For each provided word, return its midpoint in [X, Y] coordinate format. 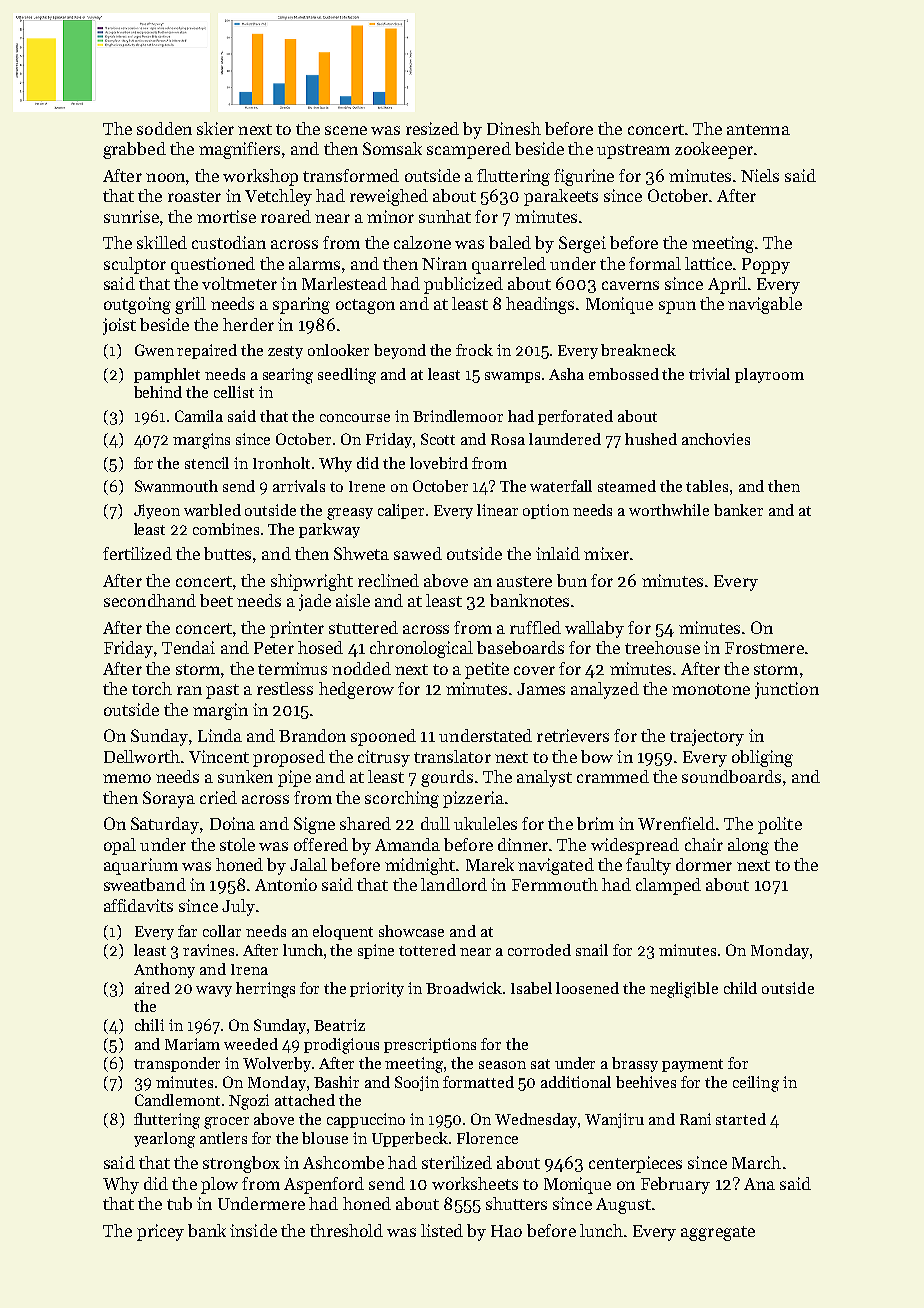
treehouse [662, 647]
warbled [212, 510]
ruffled [535, 627]
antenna [758, 129]
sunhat [445, 216]
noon [165, 177]
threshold [346, 1230]
